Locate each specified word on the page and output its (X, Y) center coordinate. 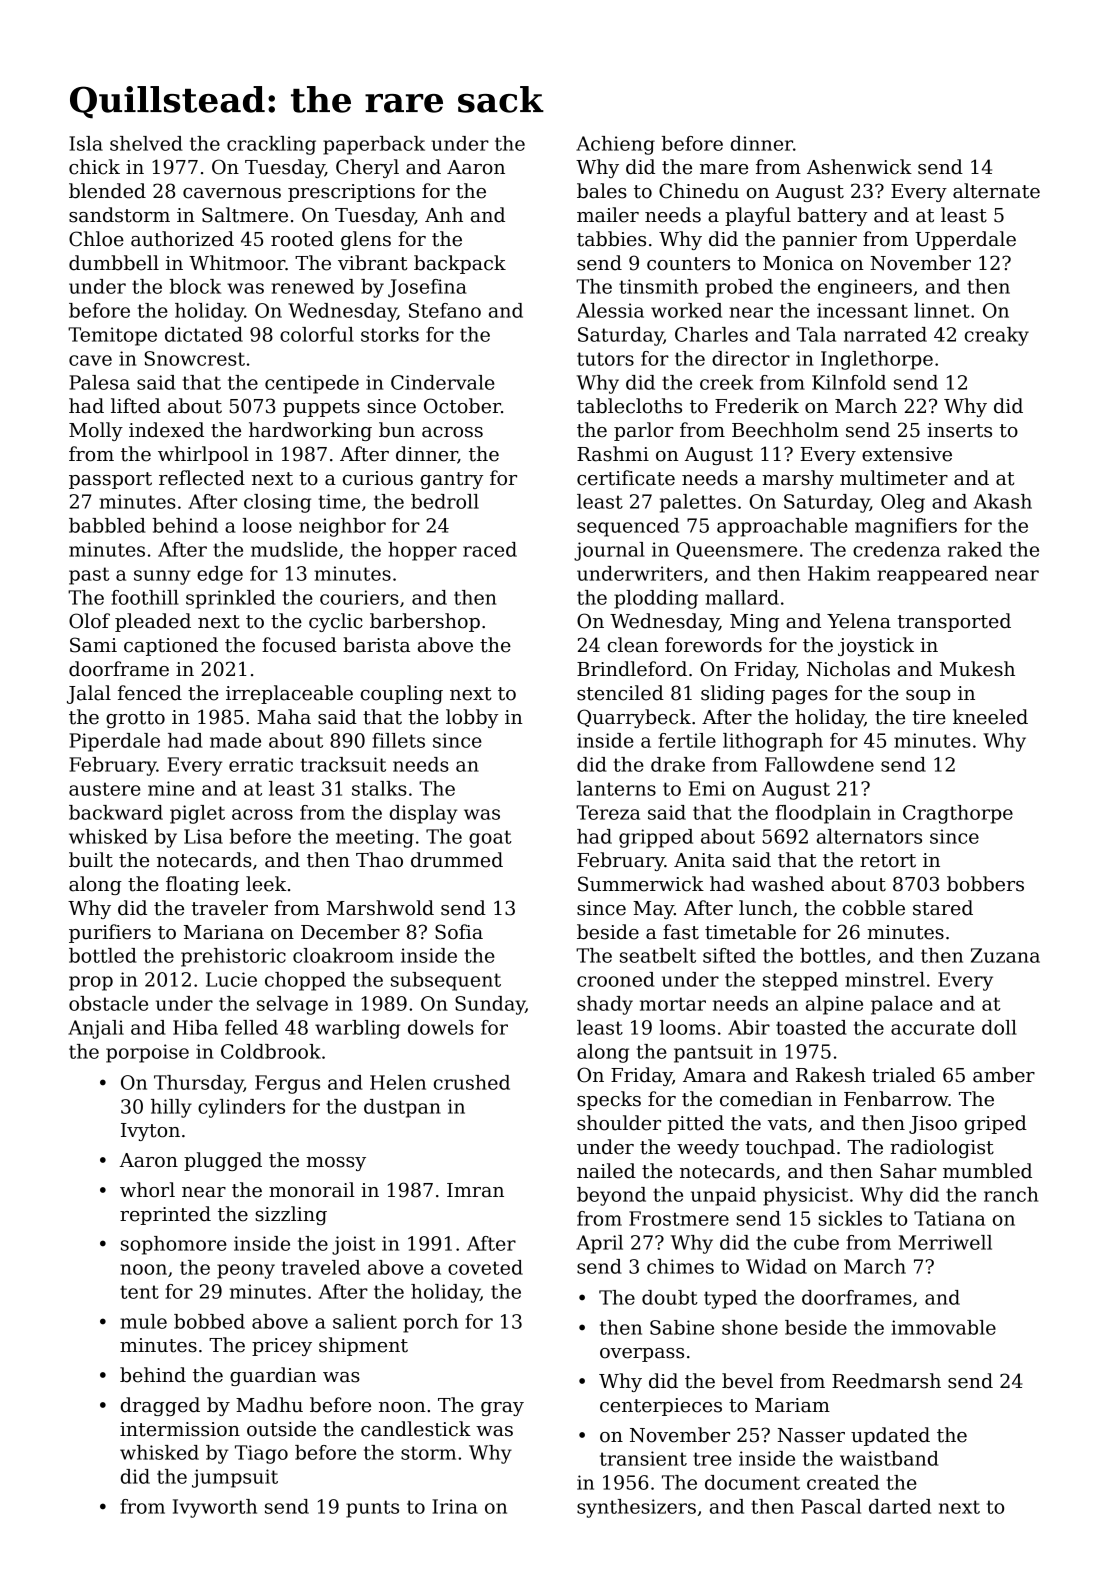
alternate (996, 191)
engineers (865, 288)
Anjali (96, 1029)
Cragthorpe (958, 814)
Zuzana (1005, 955)
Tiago (261, 1454)
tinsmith (658, 286)
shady (605, 1005)
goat (490, 839)
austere (105, 789)
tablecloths (629, 406)
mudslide (294, 549)
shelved (146, 143)
